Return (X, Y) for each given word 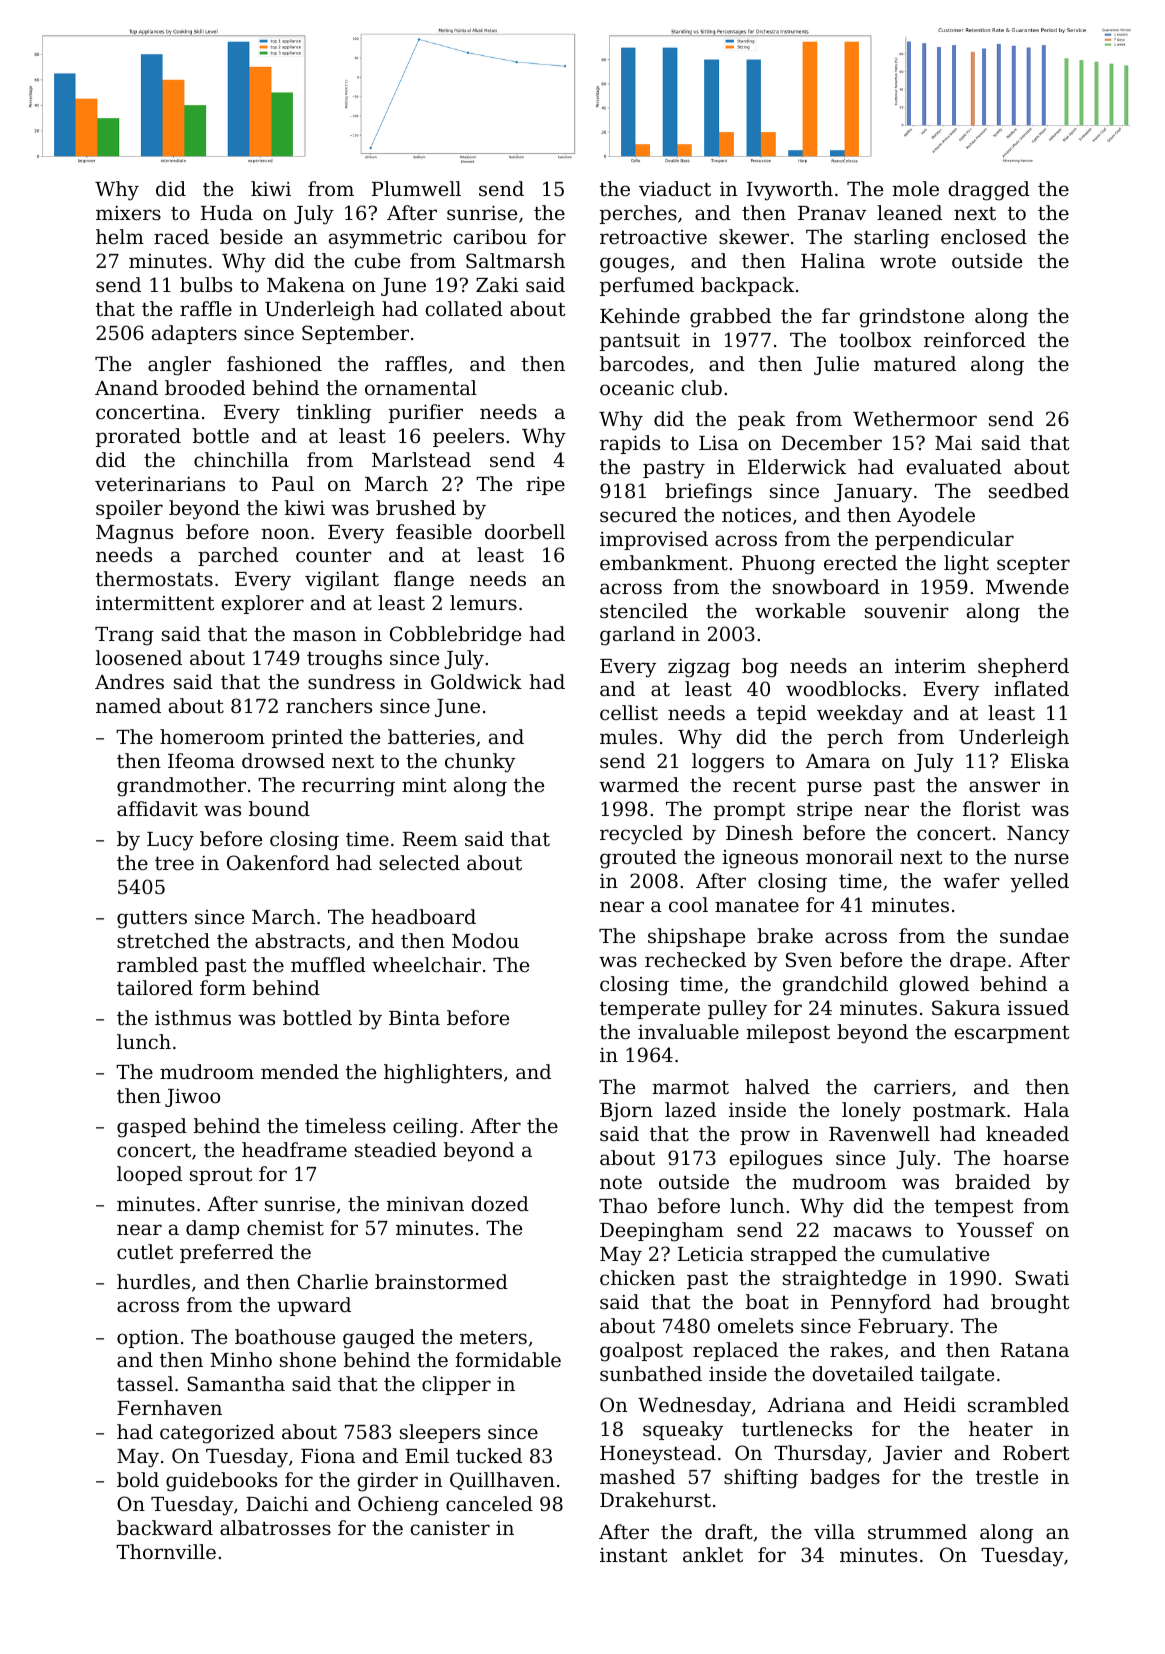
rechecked (695, 959)
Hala (1046, 1109)
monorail (849, 856)
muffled (328, 964)
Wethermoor (915, 418)
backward (165, 1527)
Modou (485, 940)
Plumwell (416, 188)
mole (915, 188)
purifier (426, 413)
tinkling (334, 414)
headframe (294, 1149)
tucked (489, 1455)
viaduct (675, 188)
